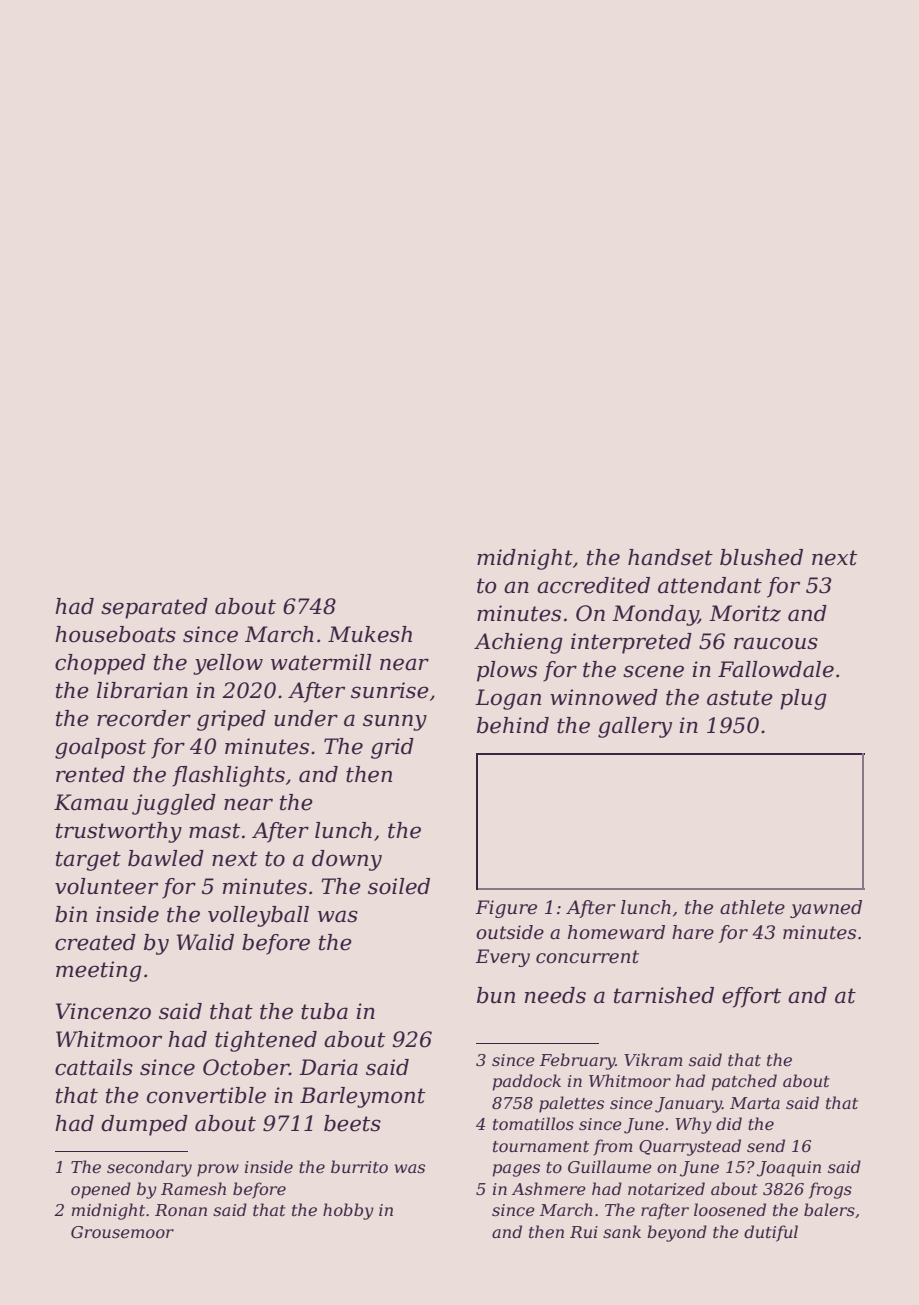 Image resolution: width=919 pixels, height=1305 pixels. Describe the element at coordinates (730, 1209) in the screenshot. I see `loosened` at that location.
